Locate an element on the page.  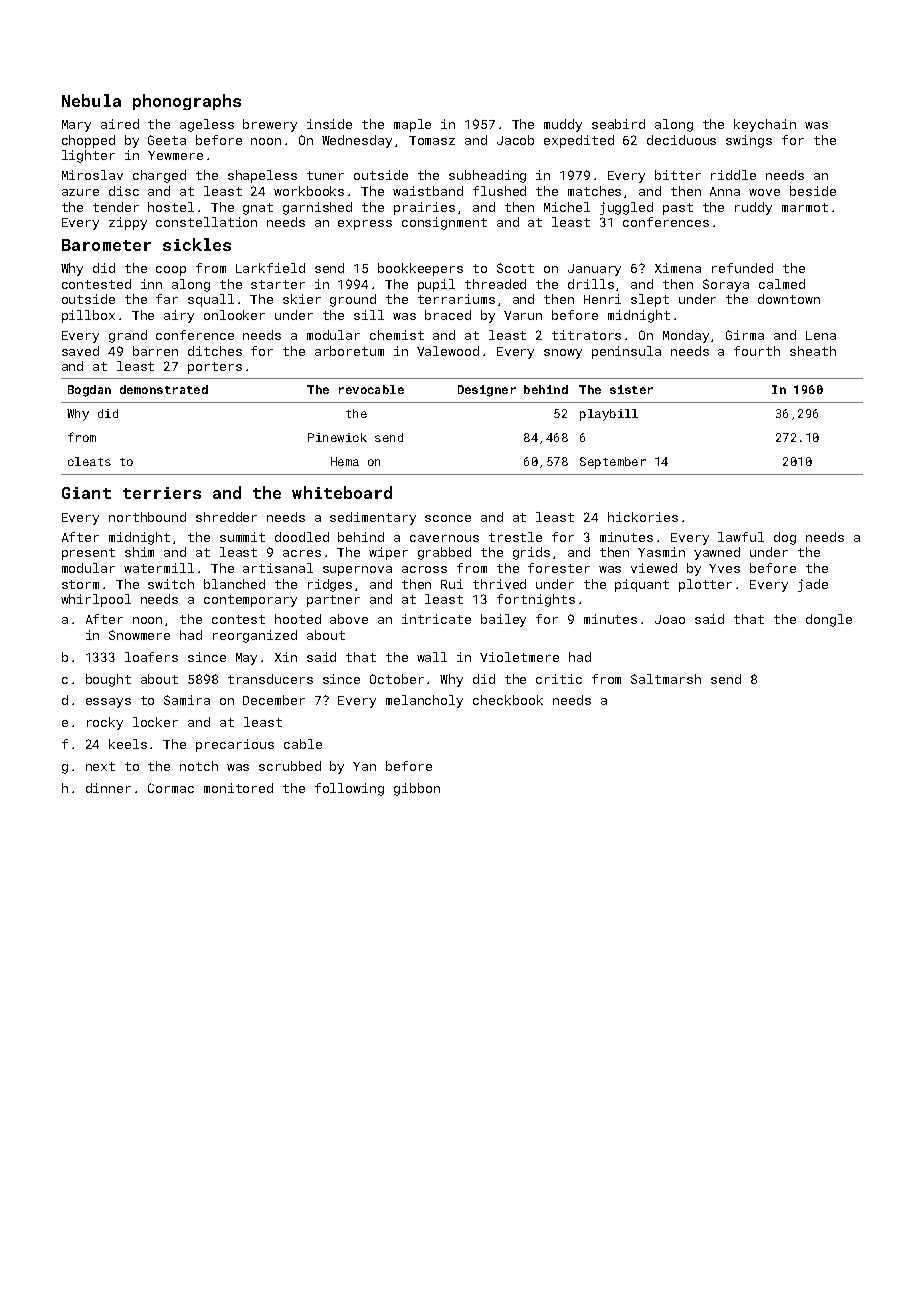
Lena is located at coordinates (821, 335).
